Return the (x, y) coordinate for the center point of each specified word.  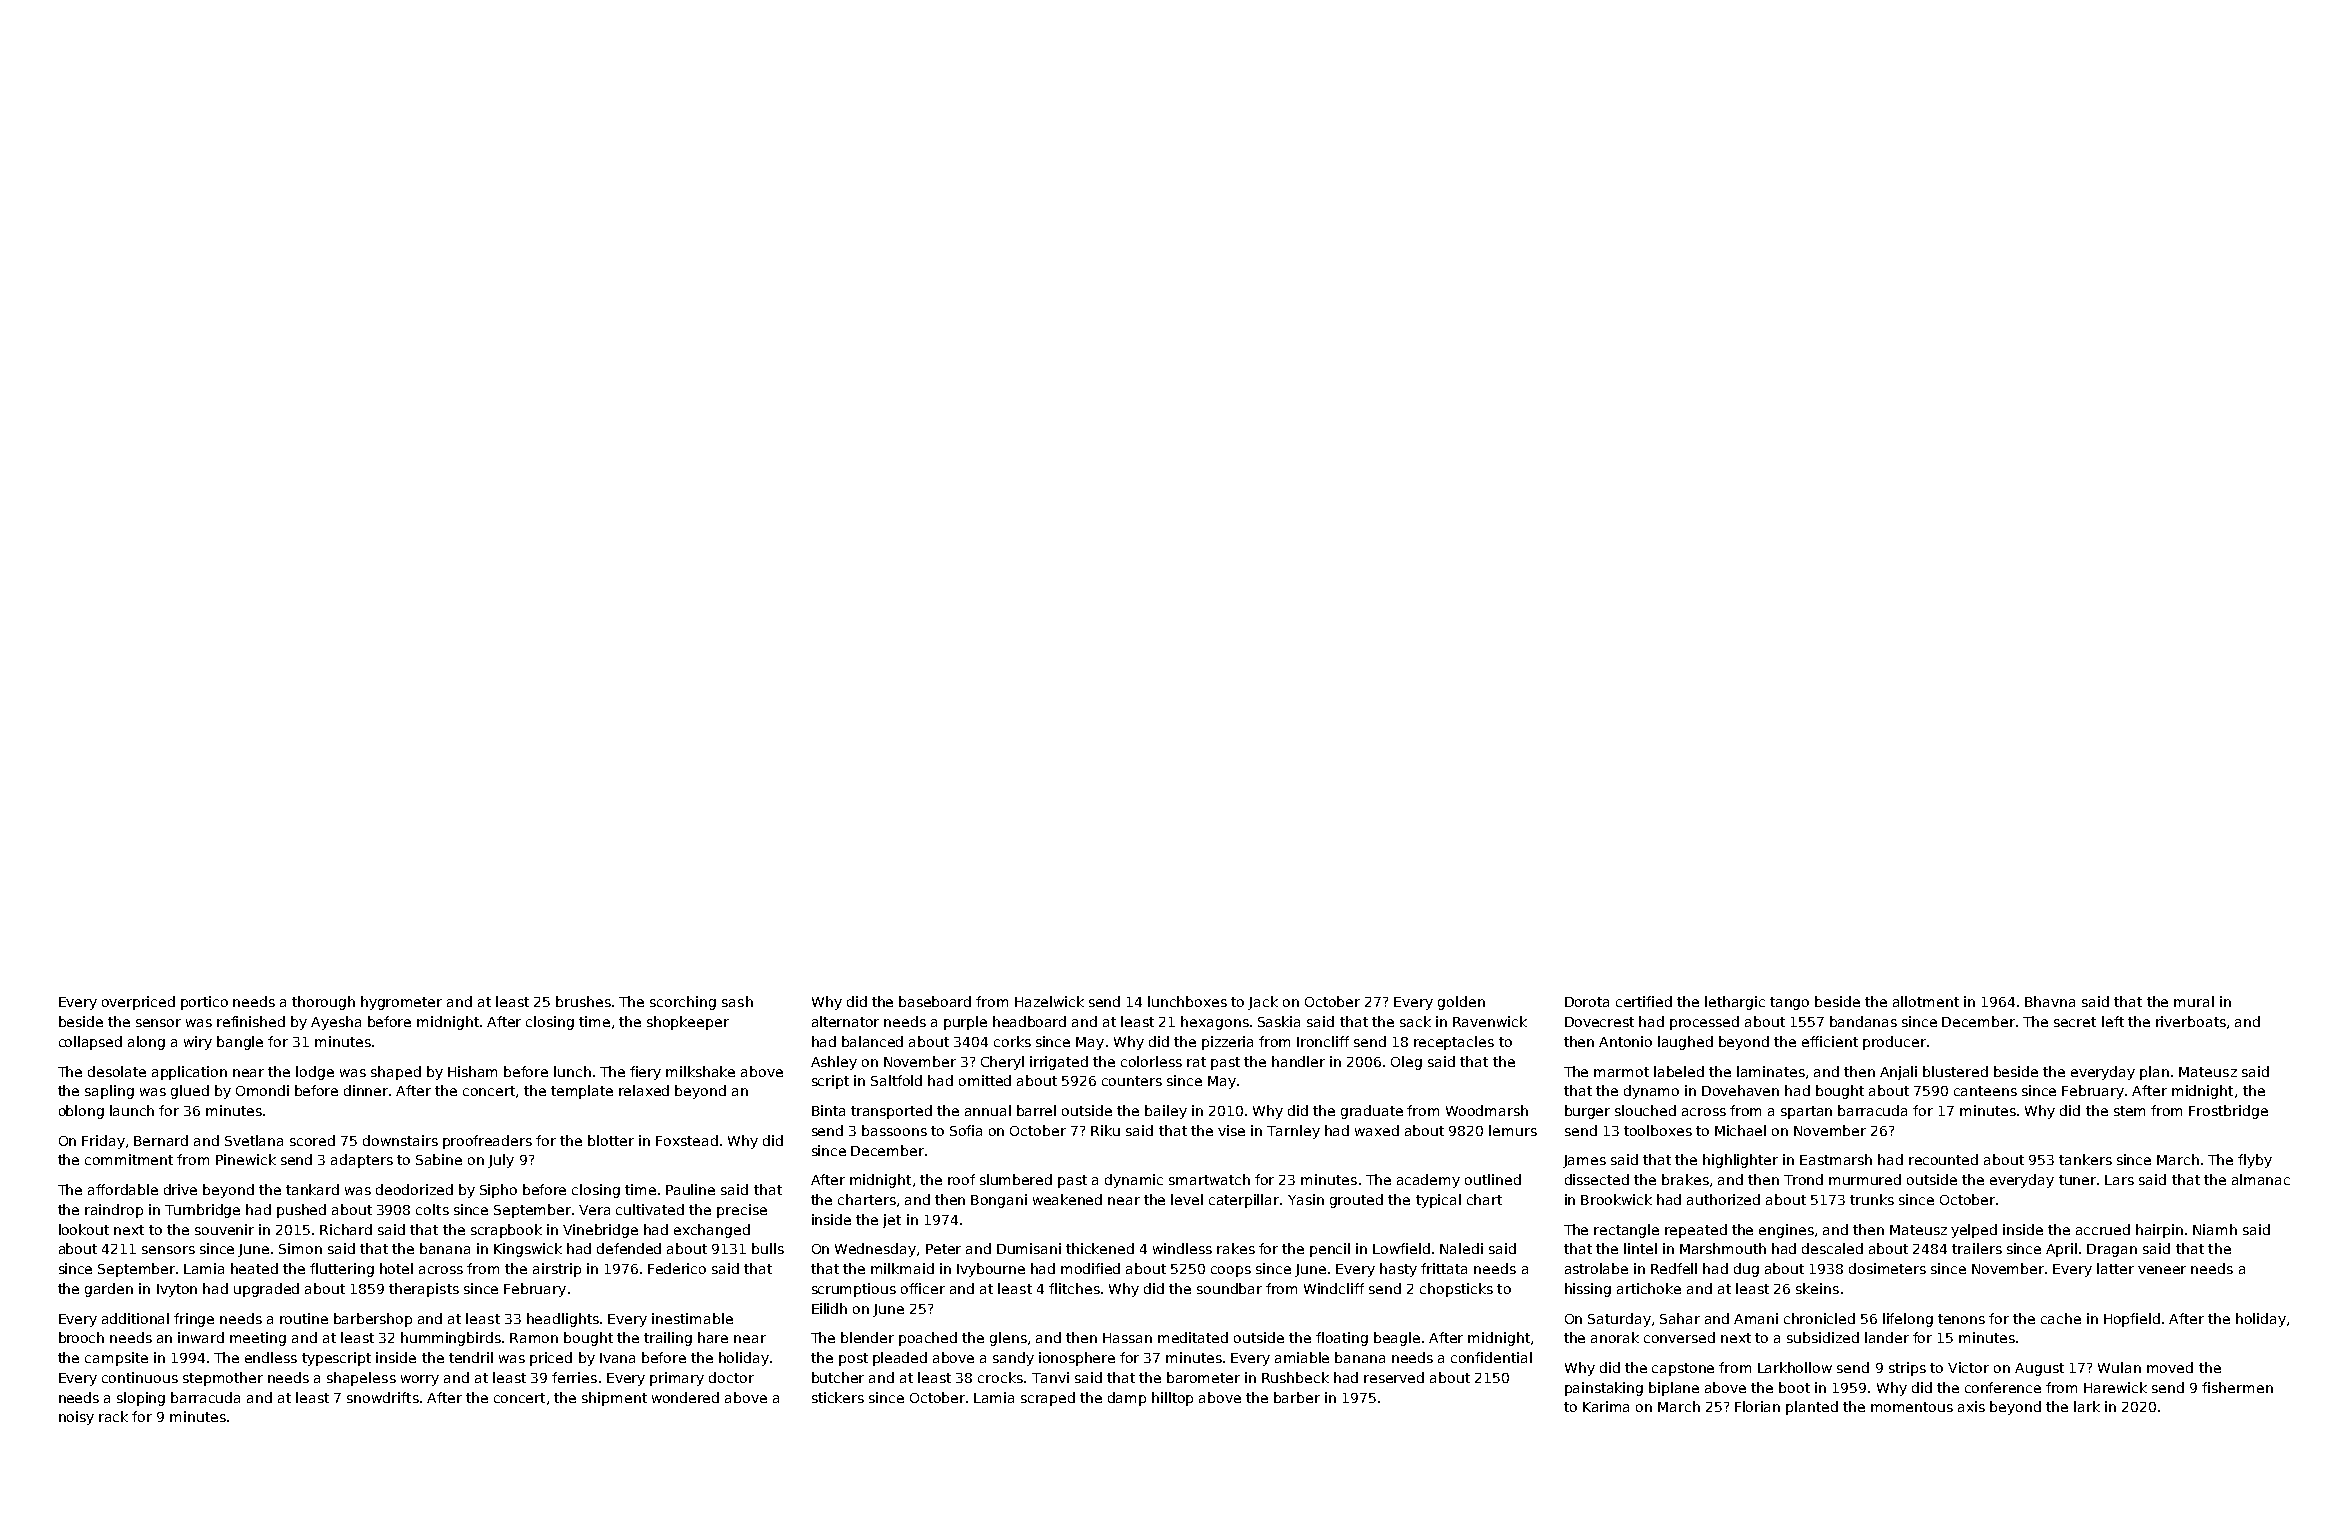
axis (1971, 1406)
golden (1461, 1003)
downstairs (400, 1140)
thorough (323, 1003)
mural (2194, 1001)
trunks (1872, 1199)
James (1584, 1161)
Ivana (617, 1358)
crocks (1000, 1377)
